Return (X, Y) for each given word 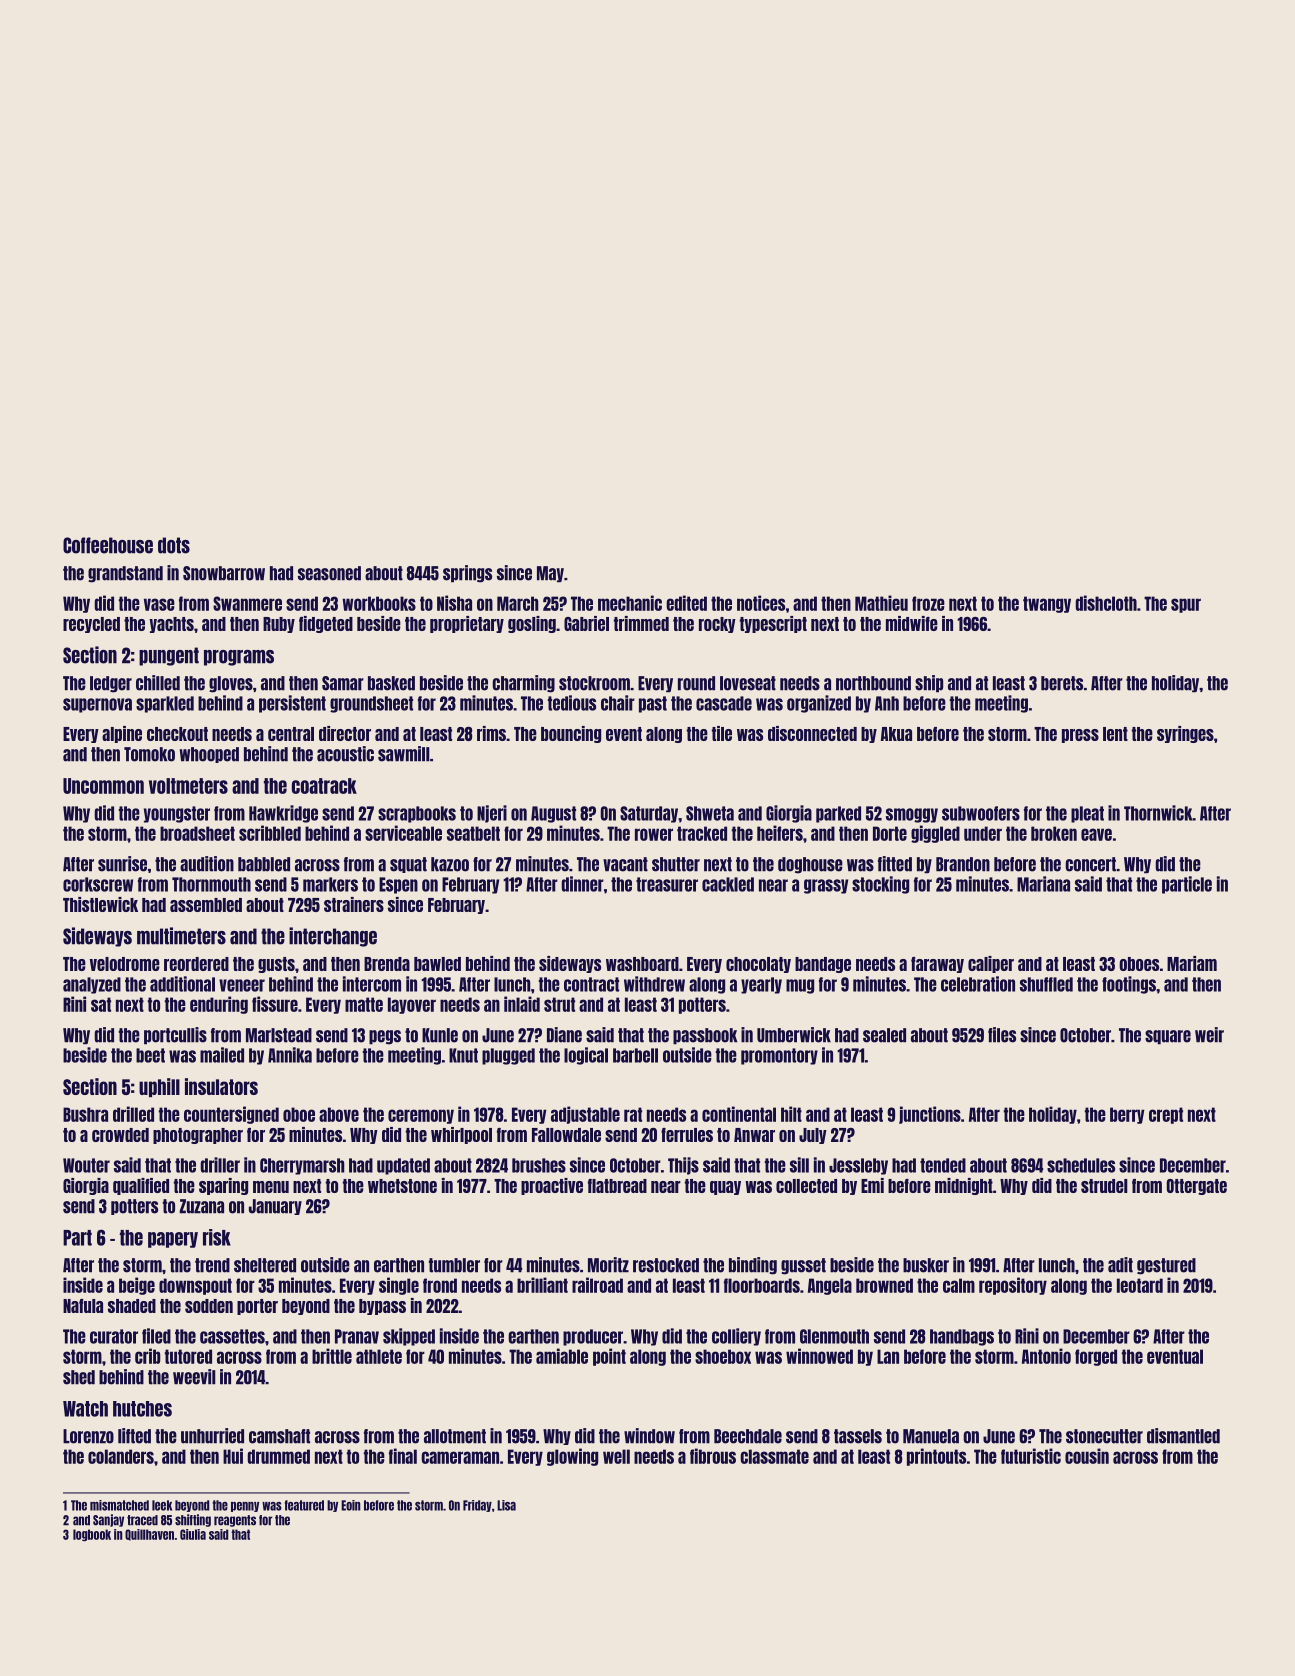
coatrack (324, 786)
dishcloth (1106, 603)
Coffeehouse (108, 545)
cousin (1087, 1456)
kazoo (450, 864)
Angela (830, 1286)
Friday (477, 1506)
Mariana (1043, 884)
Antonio (1046, 1356)
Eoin (351, 1505)
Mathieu (881, 603)
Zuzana (201, 1206)
